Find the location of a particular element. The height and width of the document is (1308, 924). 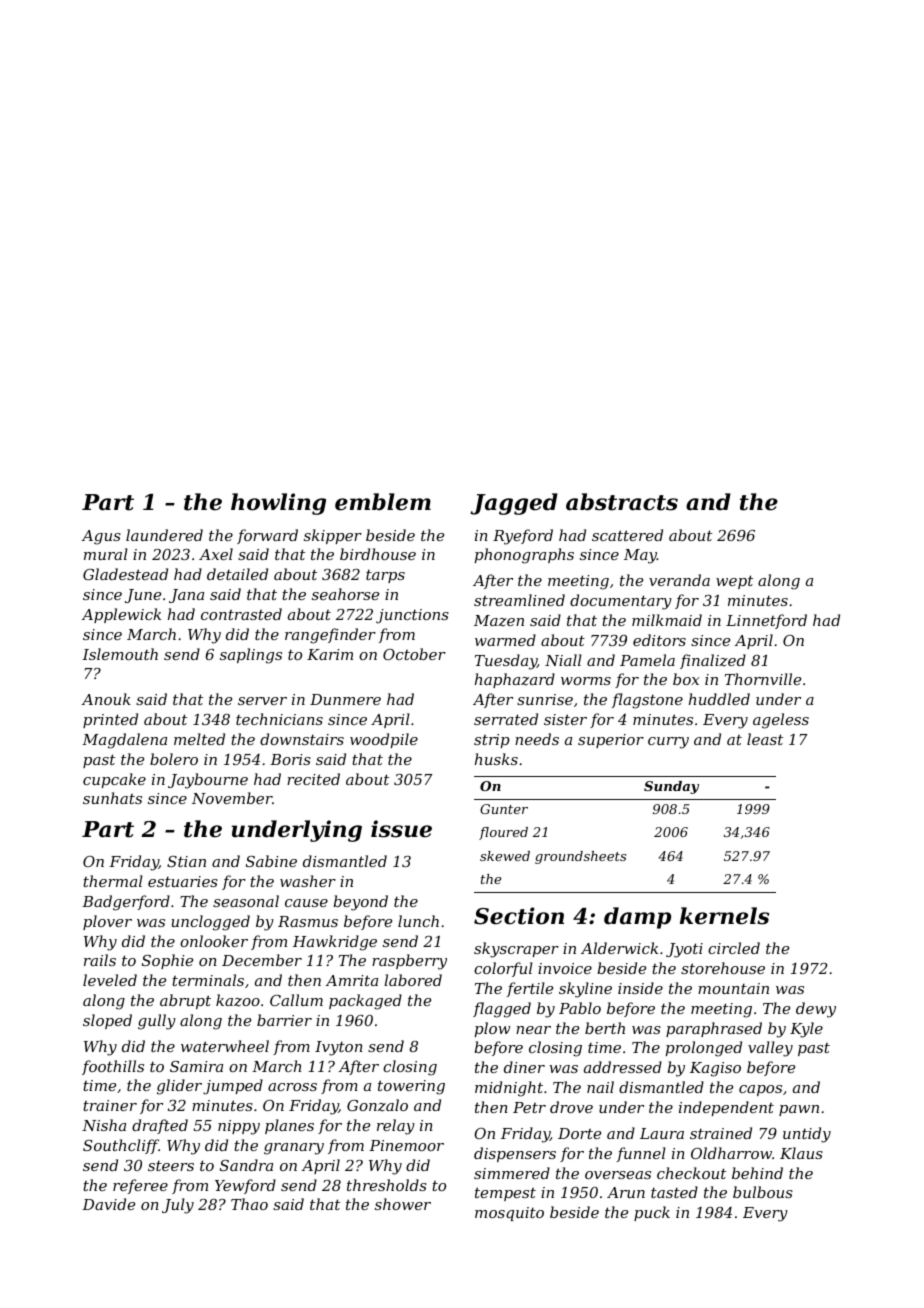

Jagged is located at coordinates (514, 504).
